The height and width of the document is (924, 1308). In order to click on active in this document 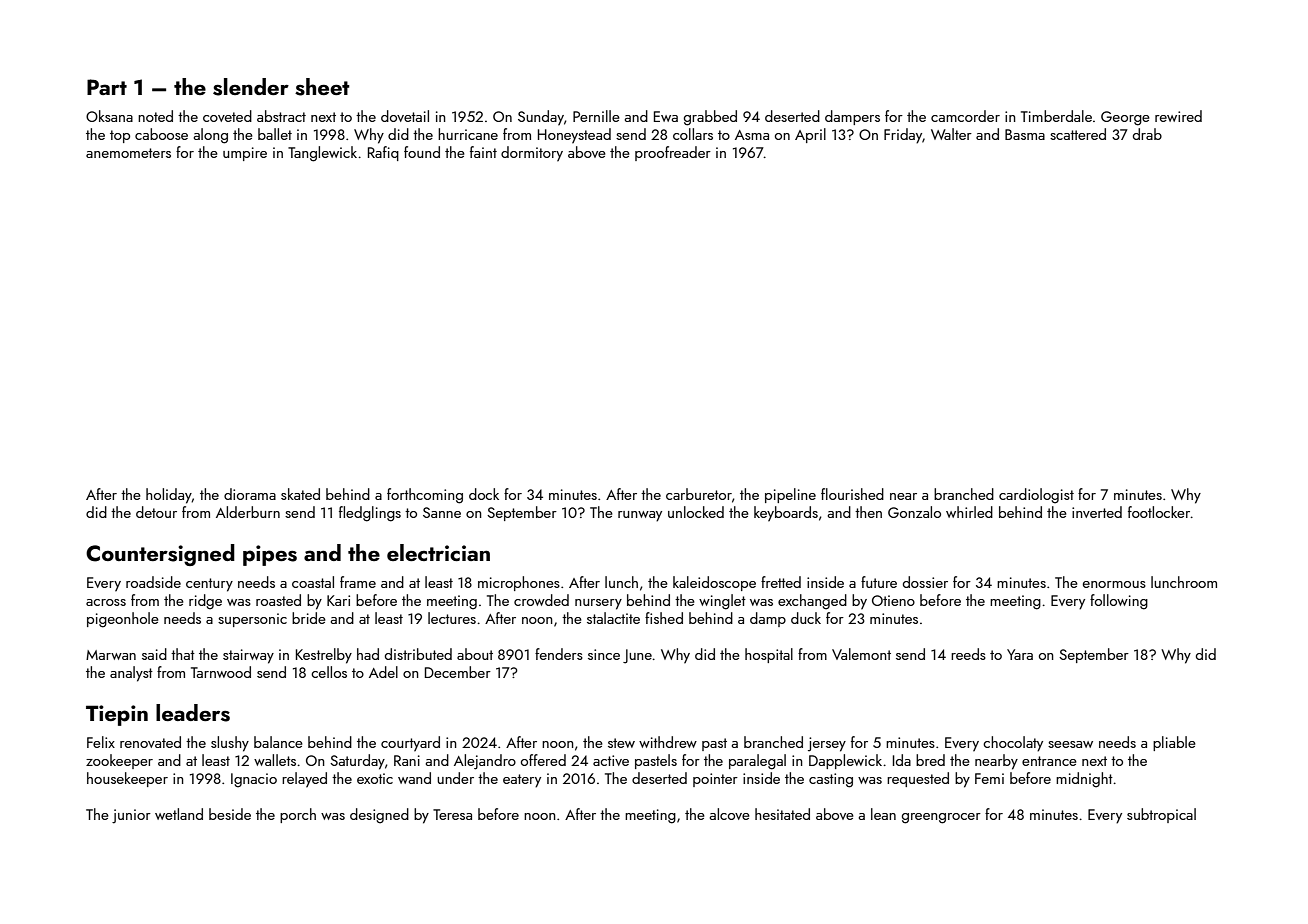, I will do `click(611, 760)`.
